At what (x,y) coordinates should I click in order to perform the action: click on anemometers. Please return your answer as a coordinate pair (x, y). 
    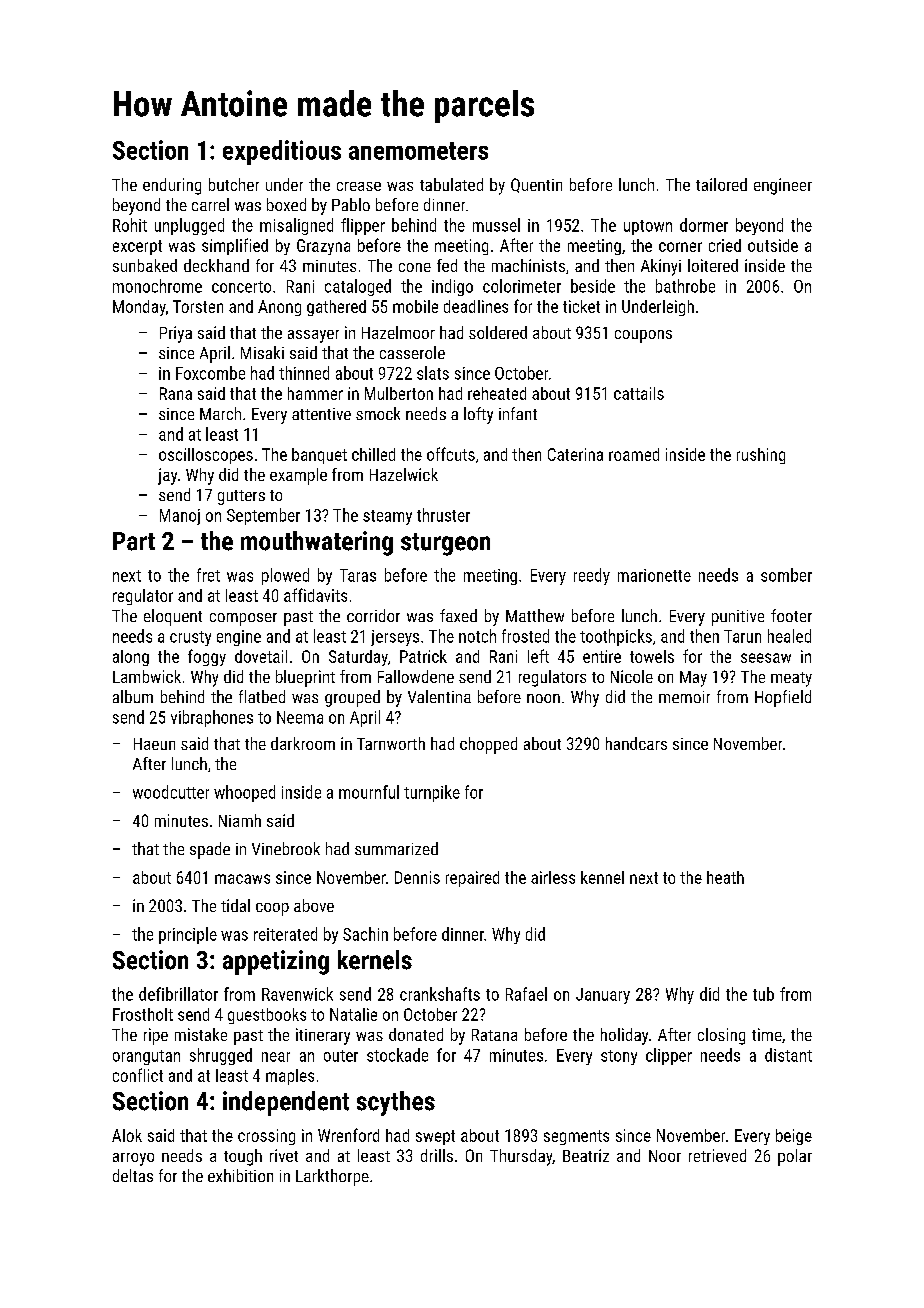
    Looking at the image, I should click on (418, 151).
